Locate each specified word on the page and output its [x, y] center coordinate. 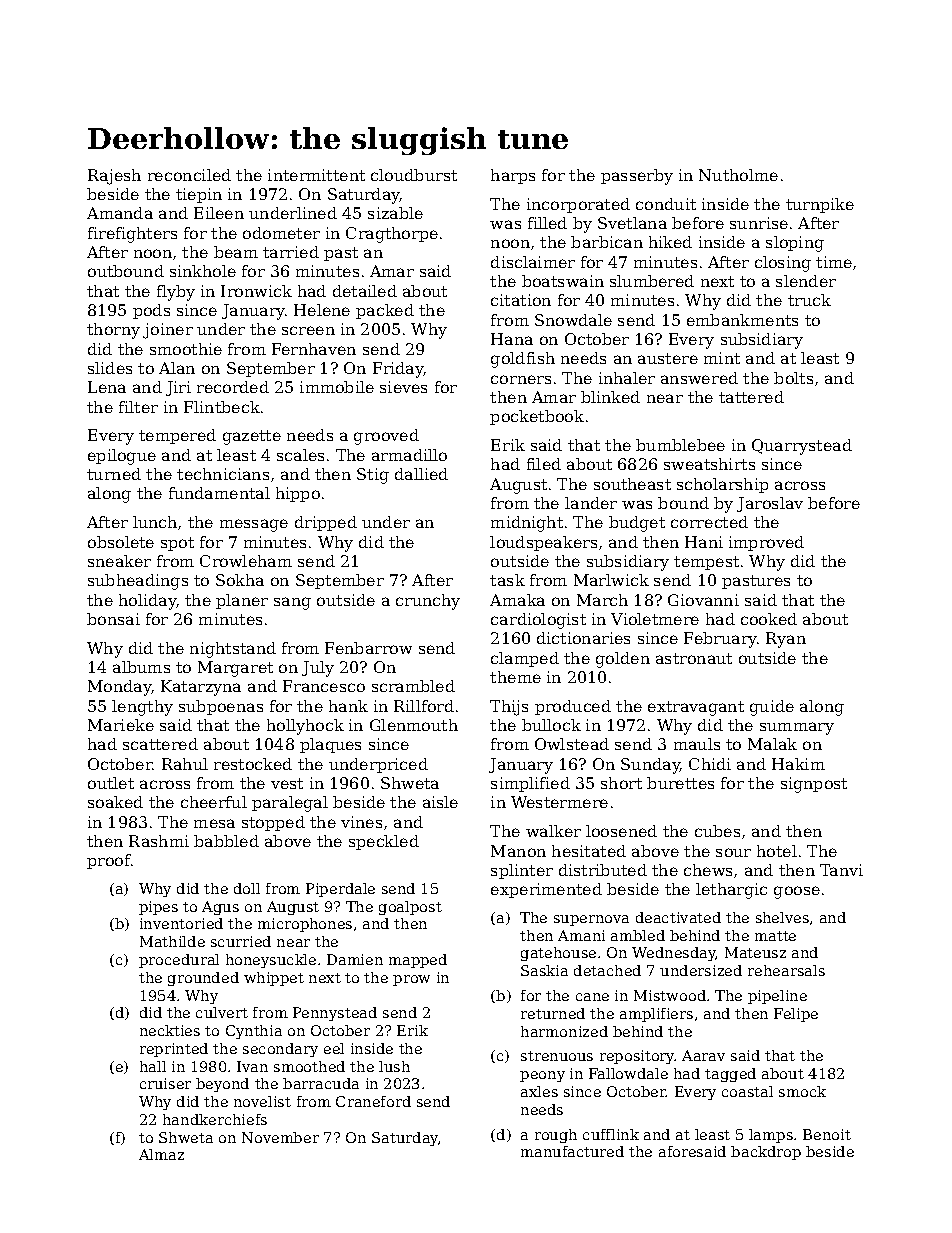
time [834, 262]
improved [766, 543]
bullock [551, 725]
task [507, 580]
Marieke [121, 725]
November [280, 1137]
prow [411, 980]
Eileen [219, 213]
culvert [222, 1012]
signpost [814, 785]
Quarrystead [802, 447]
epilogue [122, 457]
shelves [782, 917]
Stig [373, 476]
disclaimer [533, 262]
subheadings [138, 582]
